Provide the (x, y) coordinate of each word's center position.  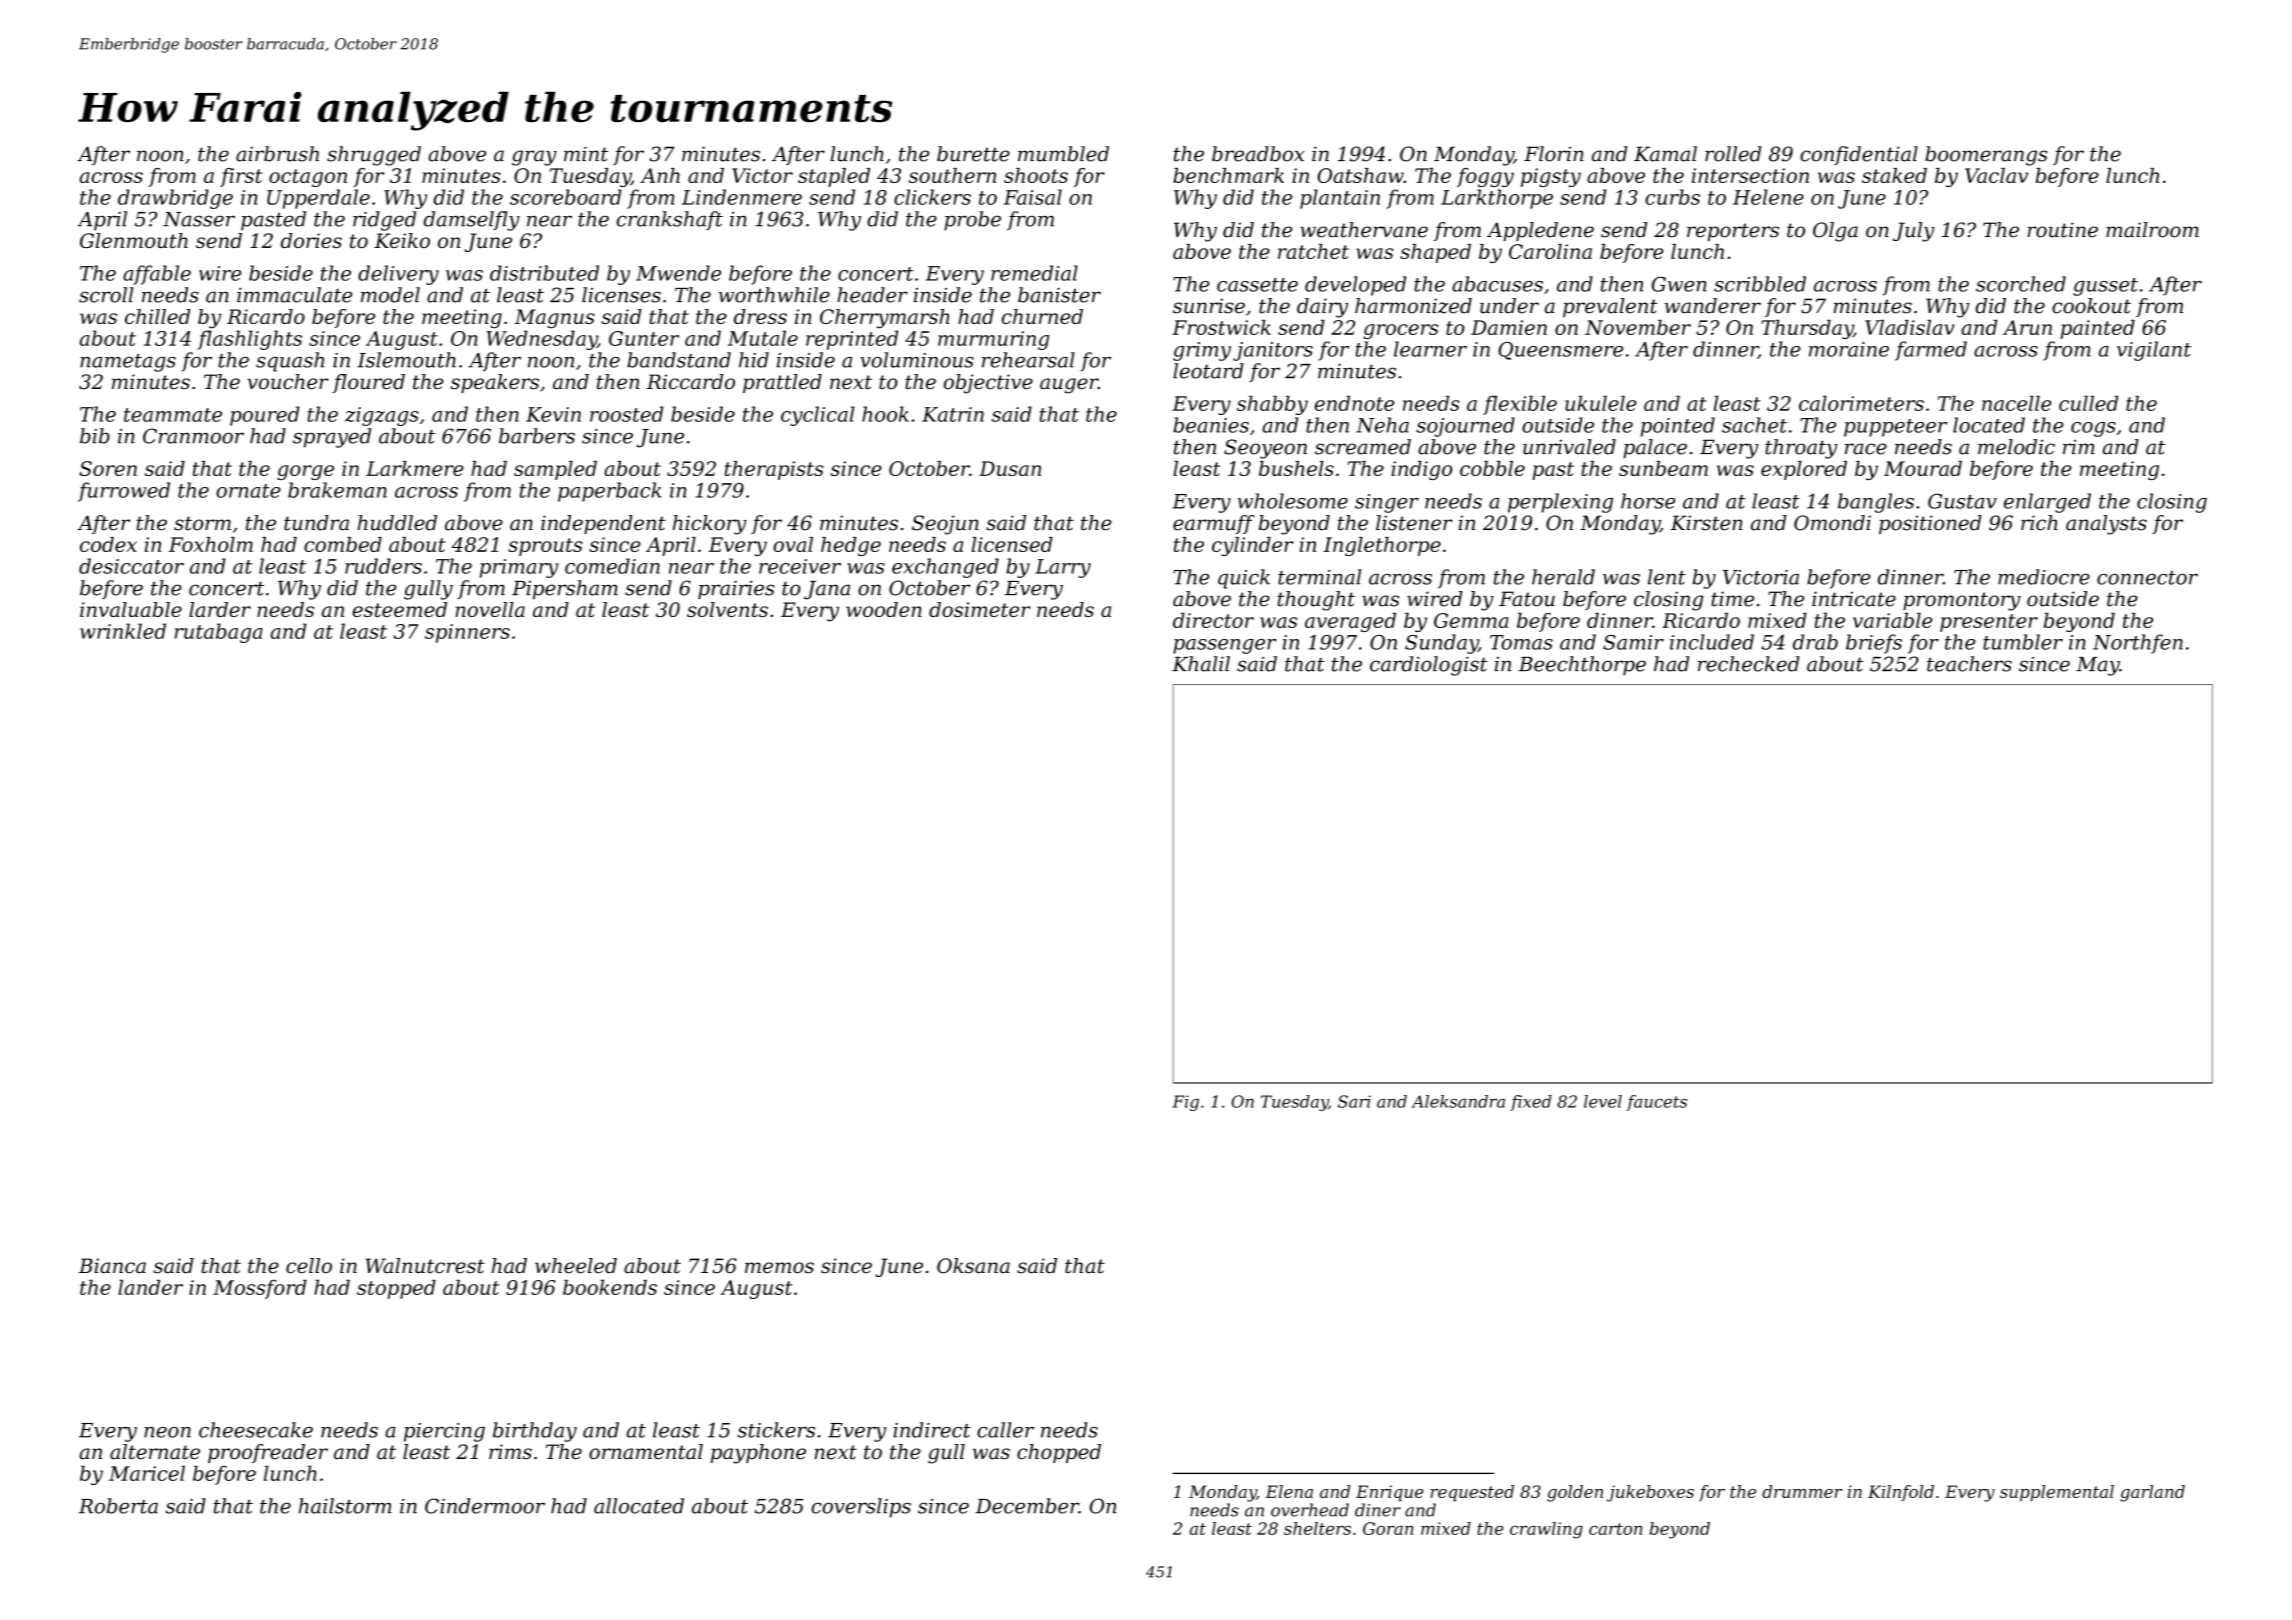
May (2098, 666)
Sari (1354, 1101)
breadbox (1258, 154)
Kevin (553, 414)
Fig (1185, 1103)
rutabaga (219, 633)
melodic (2016, 447)
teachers (1969, 664)
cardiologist (1429, 666)
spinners (467, 633)
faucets (1656, 1103)
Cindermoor (485, 1506)
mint (586, 154)
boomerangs (1986, 156)
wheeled (576, 1266)
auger (1069, 386)
